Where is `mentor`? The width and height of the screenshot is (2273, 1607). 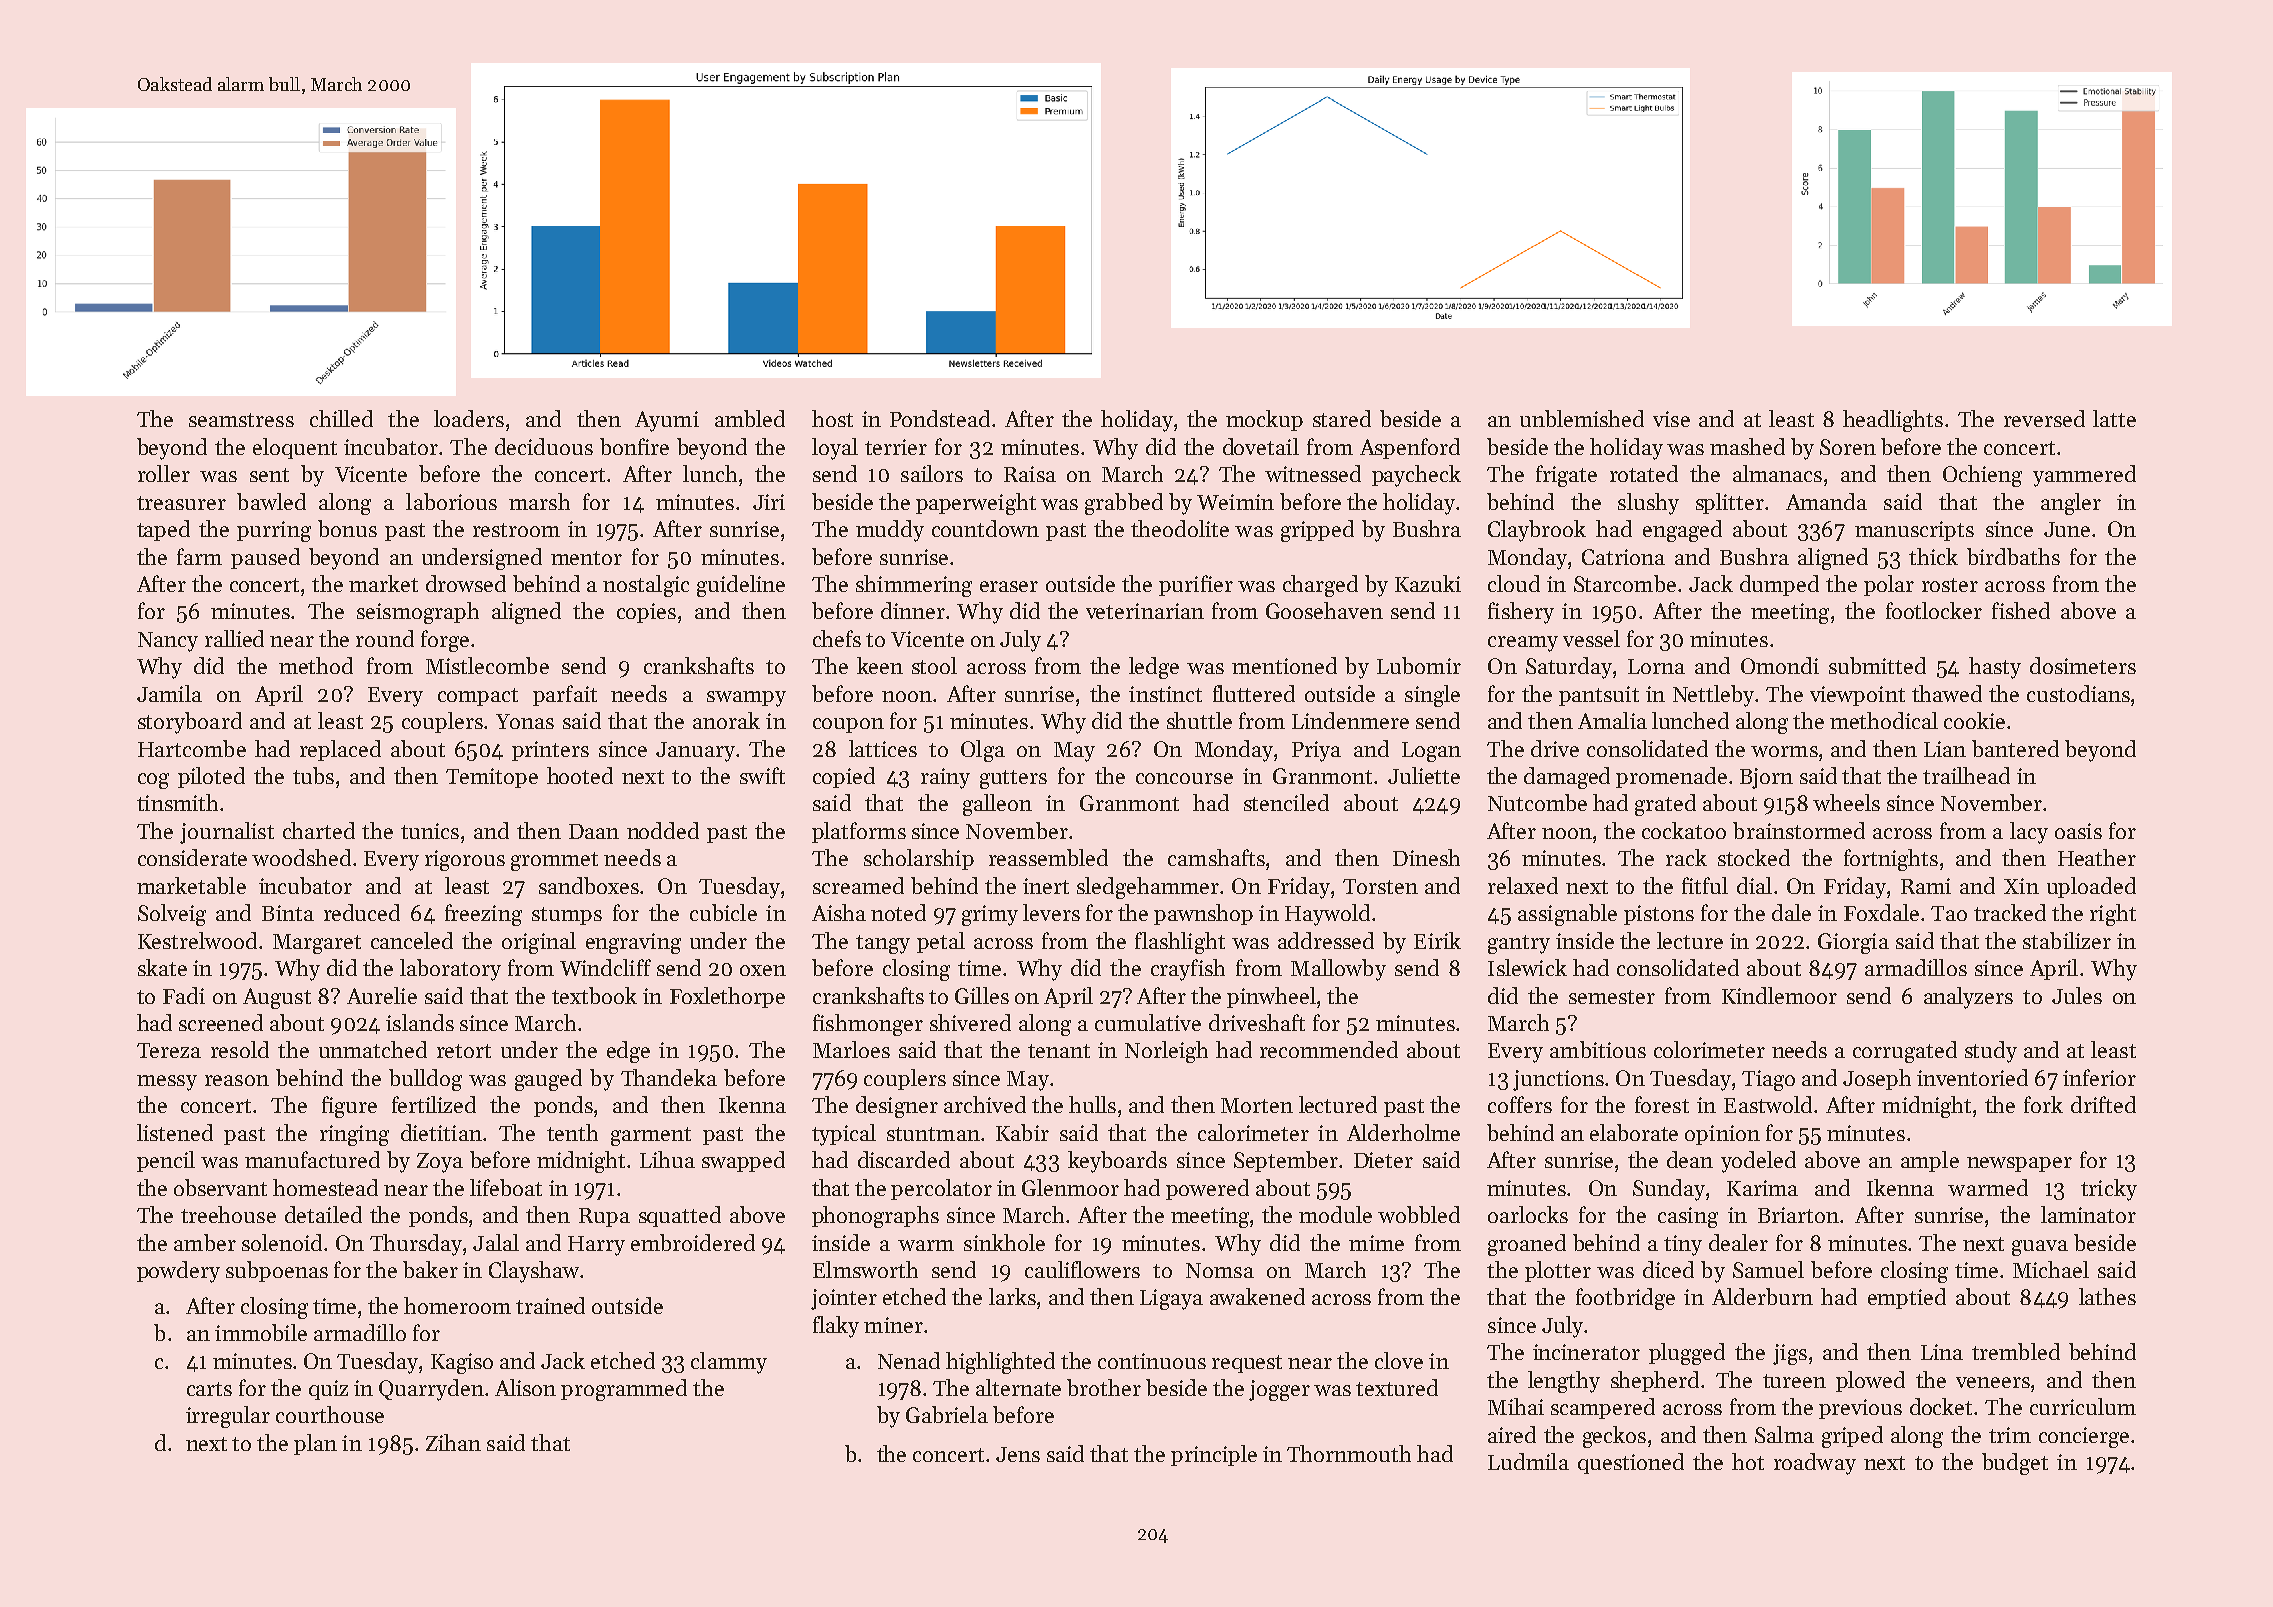 mentor is located at coordinates (586, 558).
